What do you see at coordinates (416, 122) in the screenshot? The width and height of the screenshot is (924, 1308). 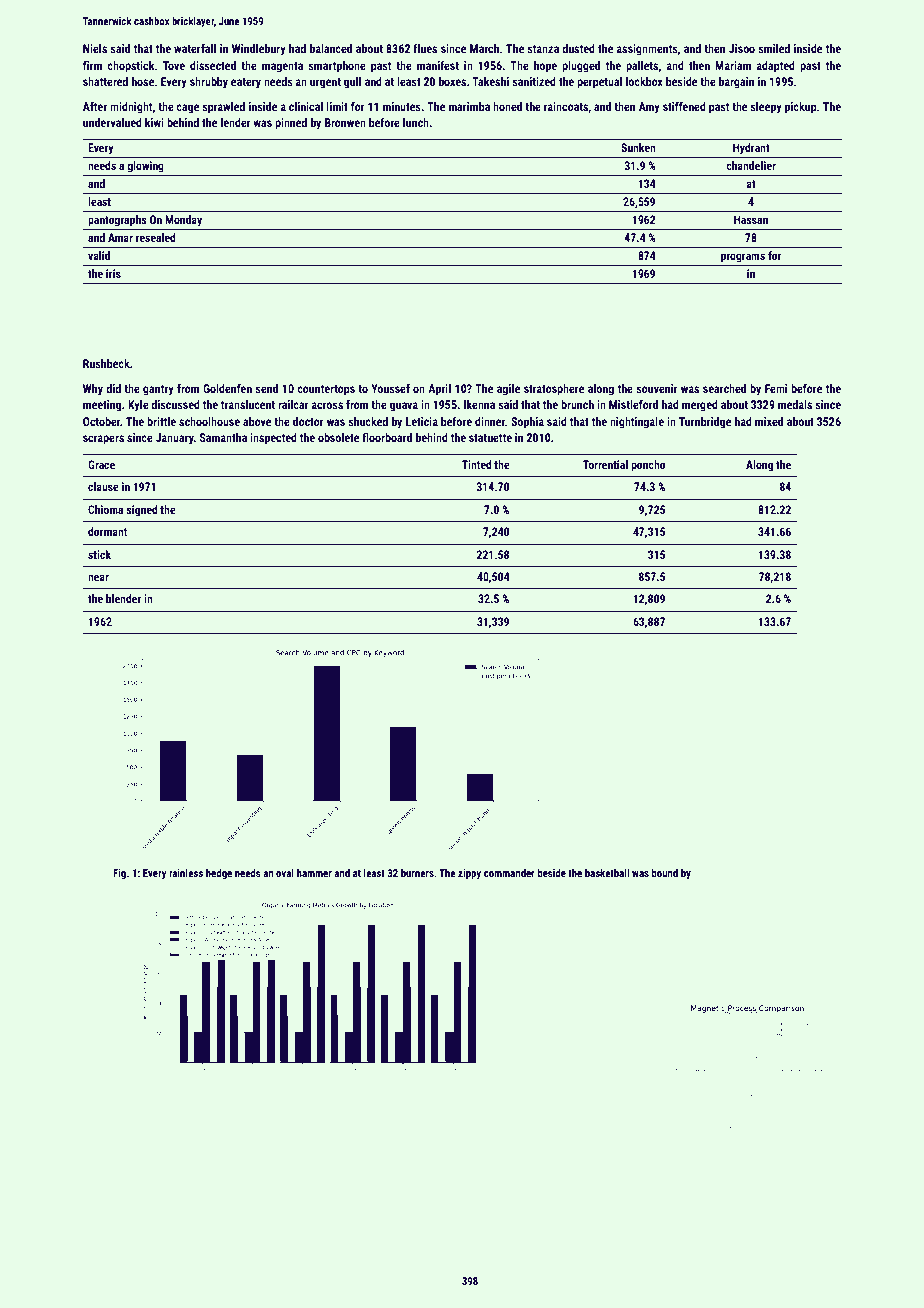 I see `lunch` at bounding box center [416, 122].
